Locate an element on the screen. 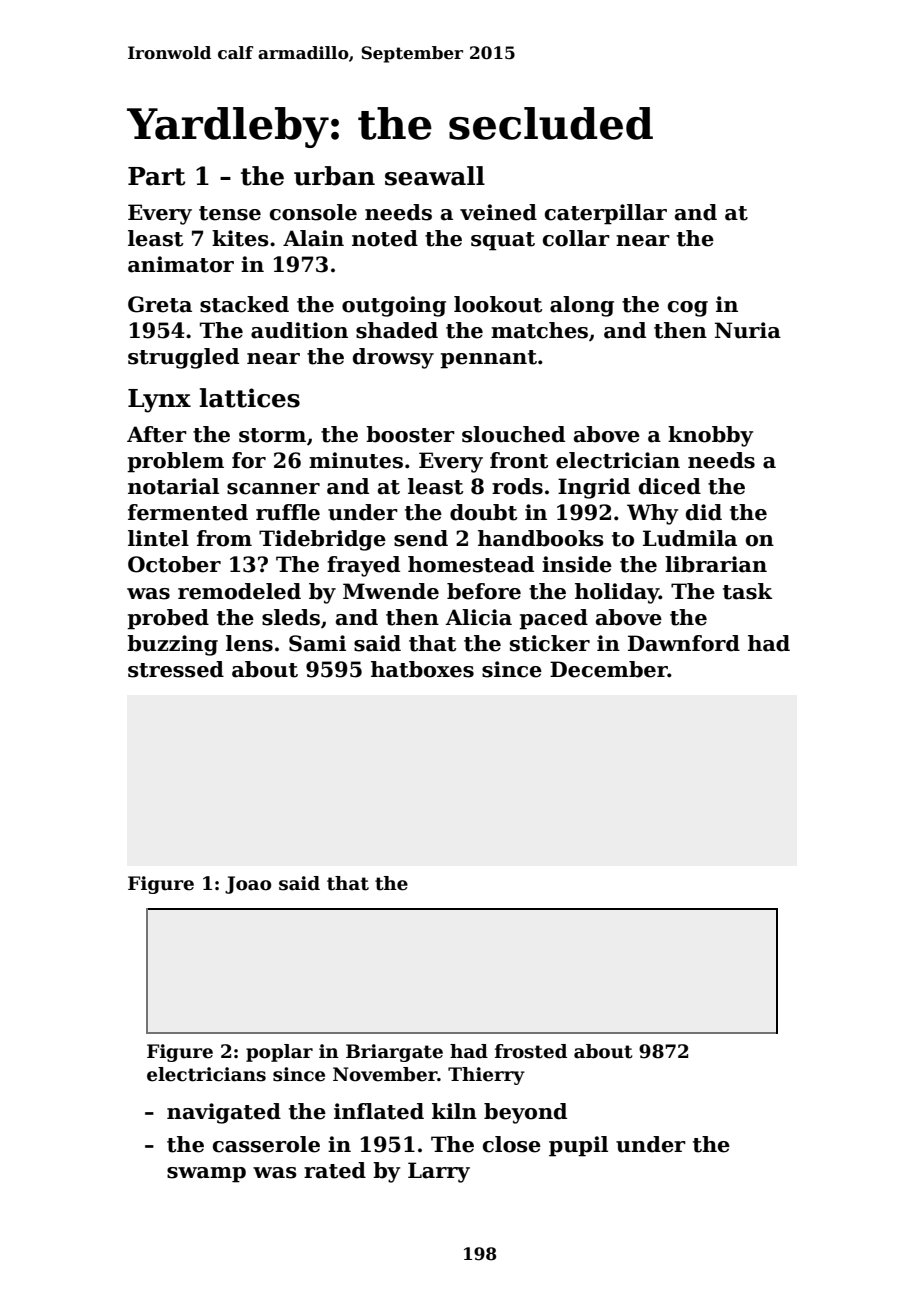 Image resolution: width=924 pixels, height=1314 pixels. caterpillar is located at coordinates (606, 214).
